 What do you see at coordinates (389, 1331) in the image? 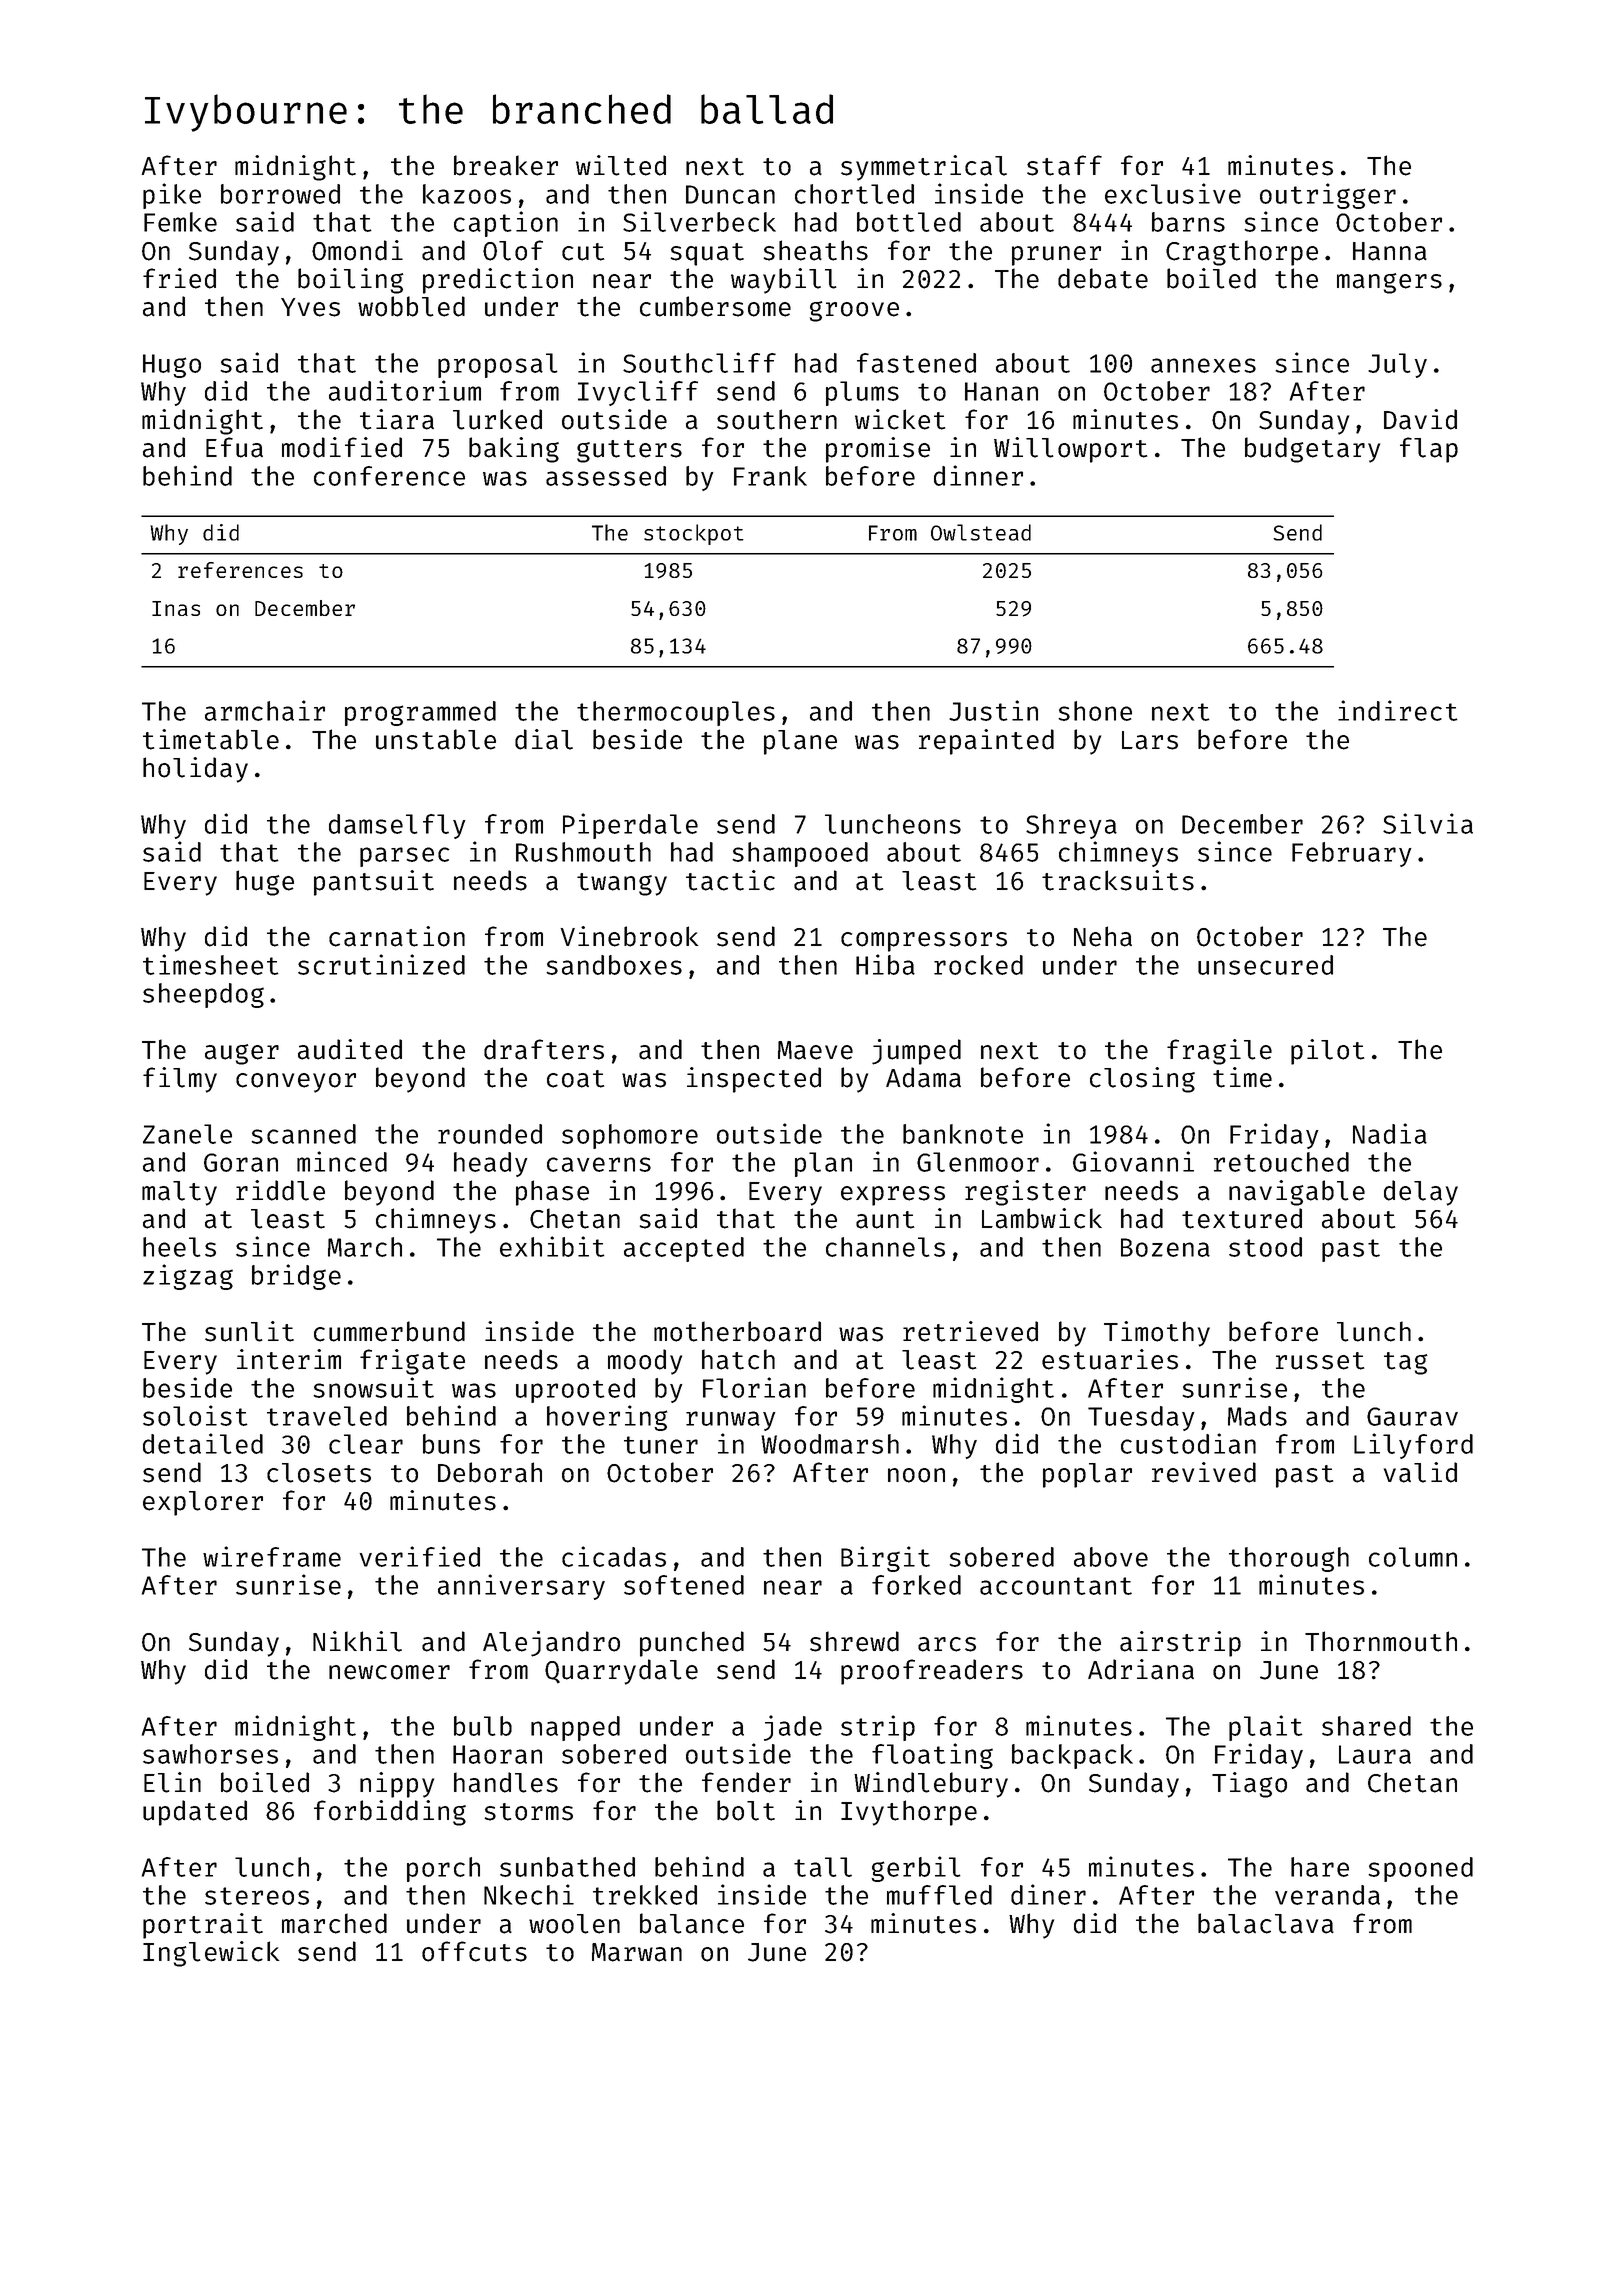
I see `cummerbund` at bounding box center [389, 1331].
